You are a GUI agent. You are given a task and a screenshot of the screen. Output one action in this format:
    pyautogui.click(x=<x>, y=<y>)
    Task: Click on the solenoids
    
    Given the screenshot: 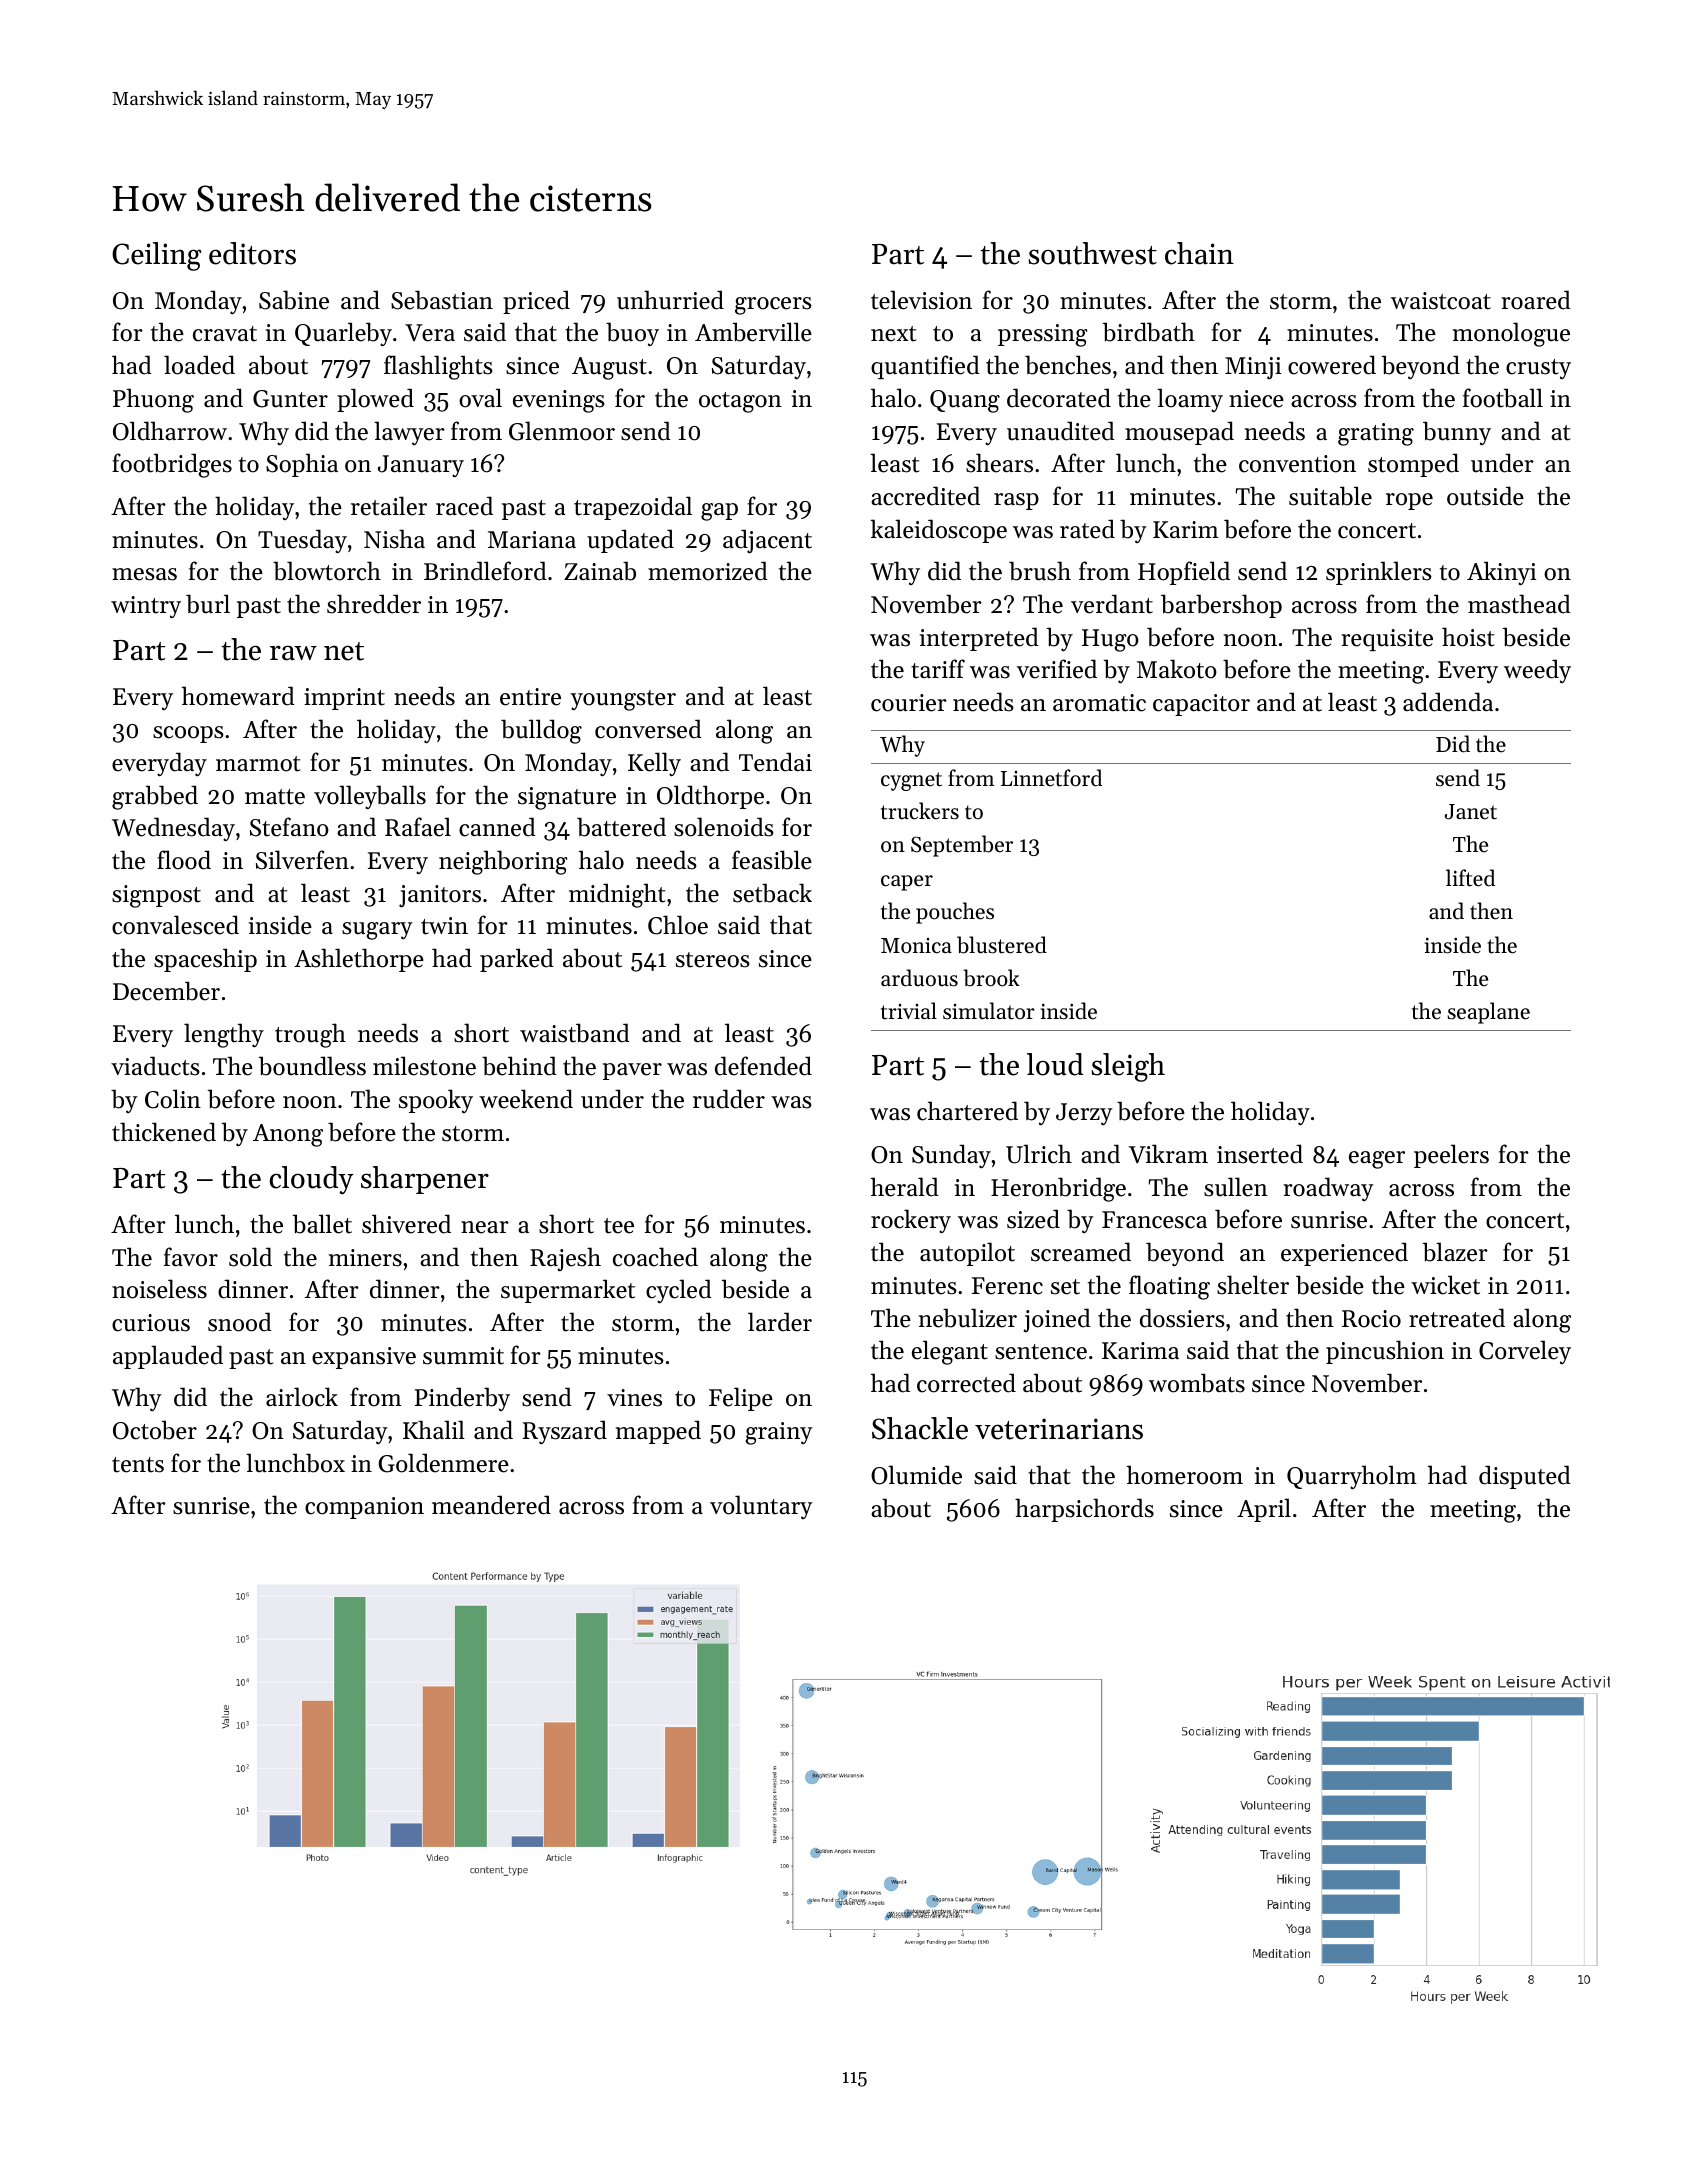 What is the action you would take?
    pyautogui.click(x=724, y=827)
